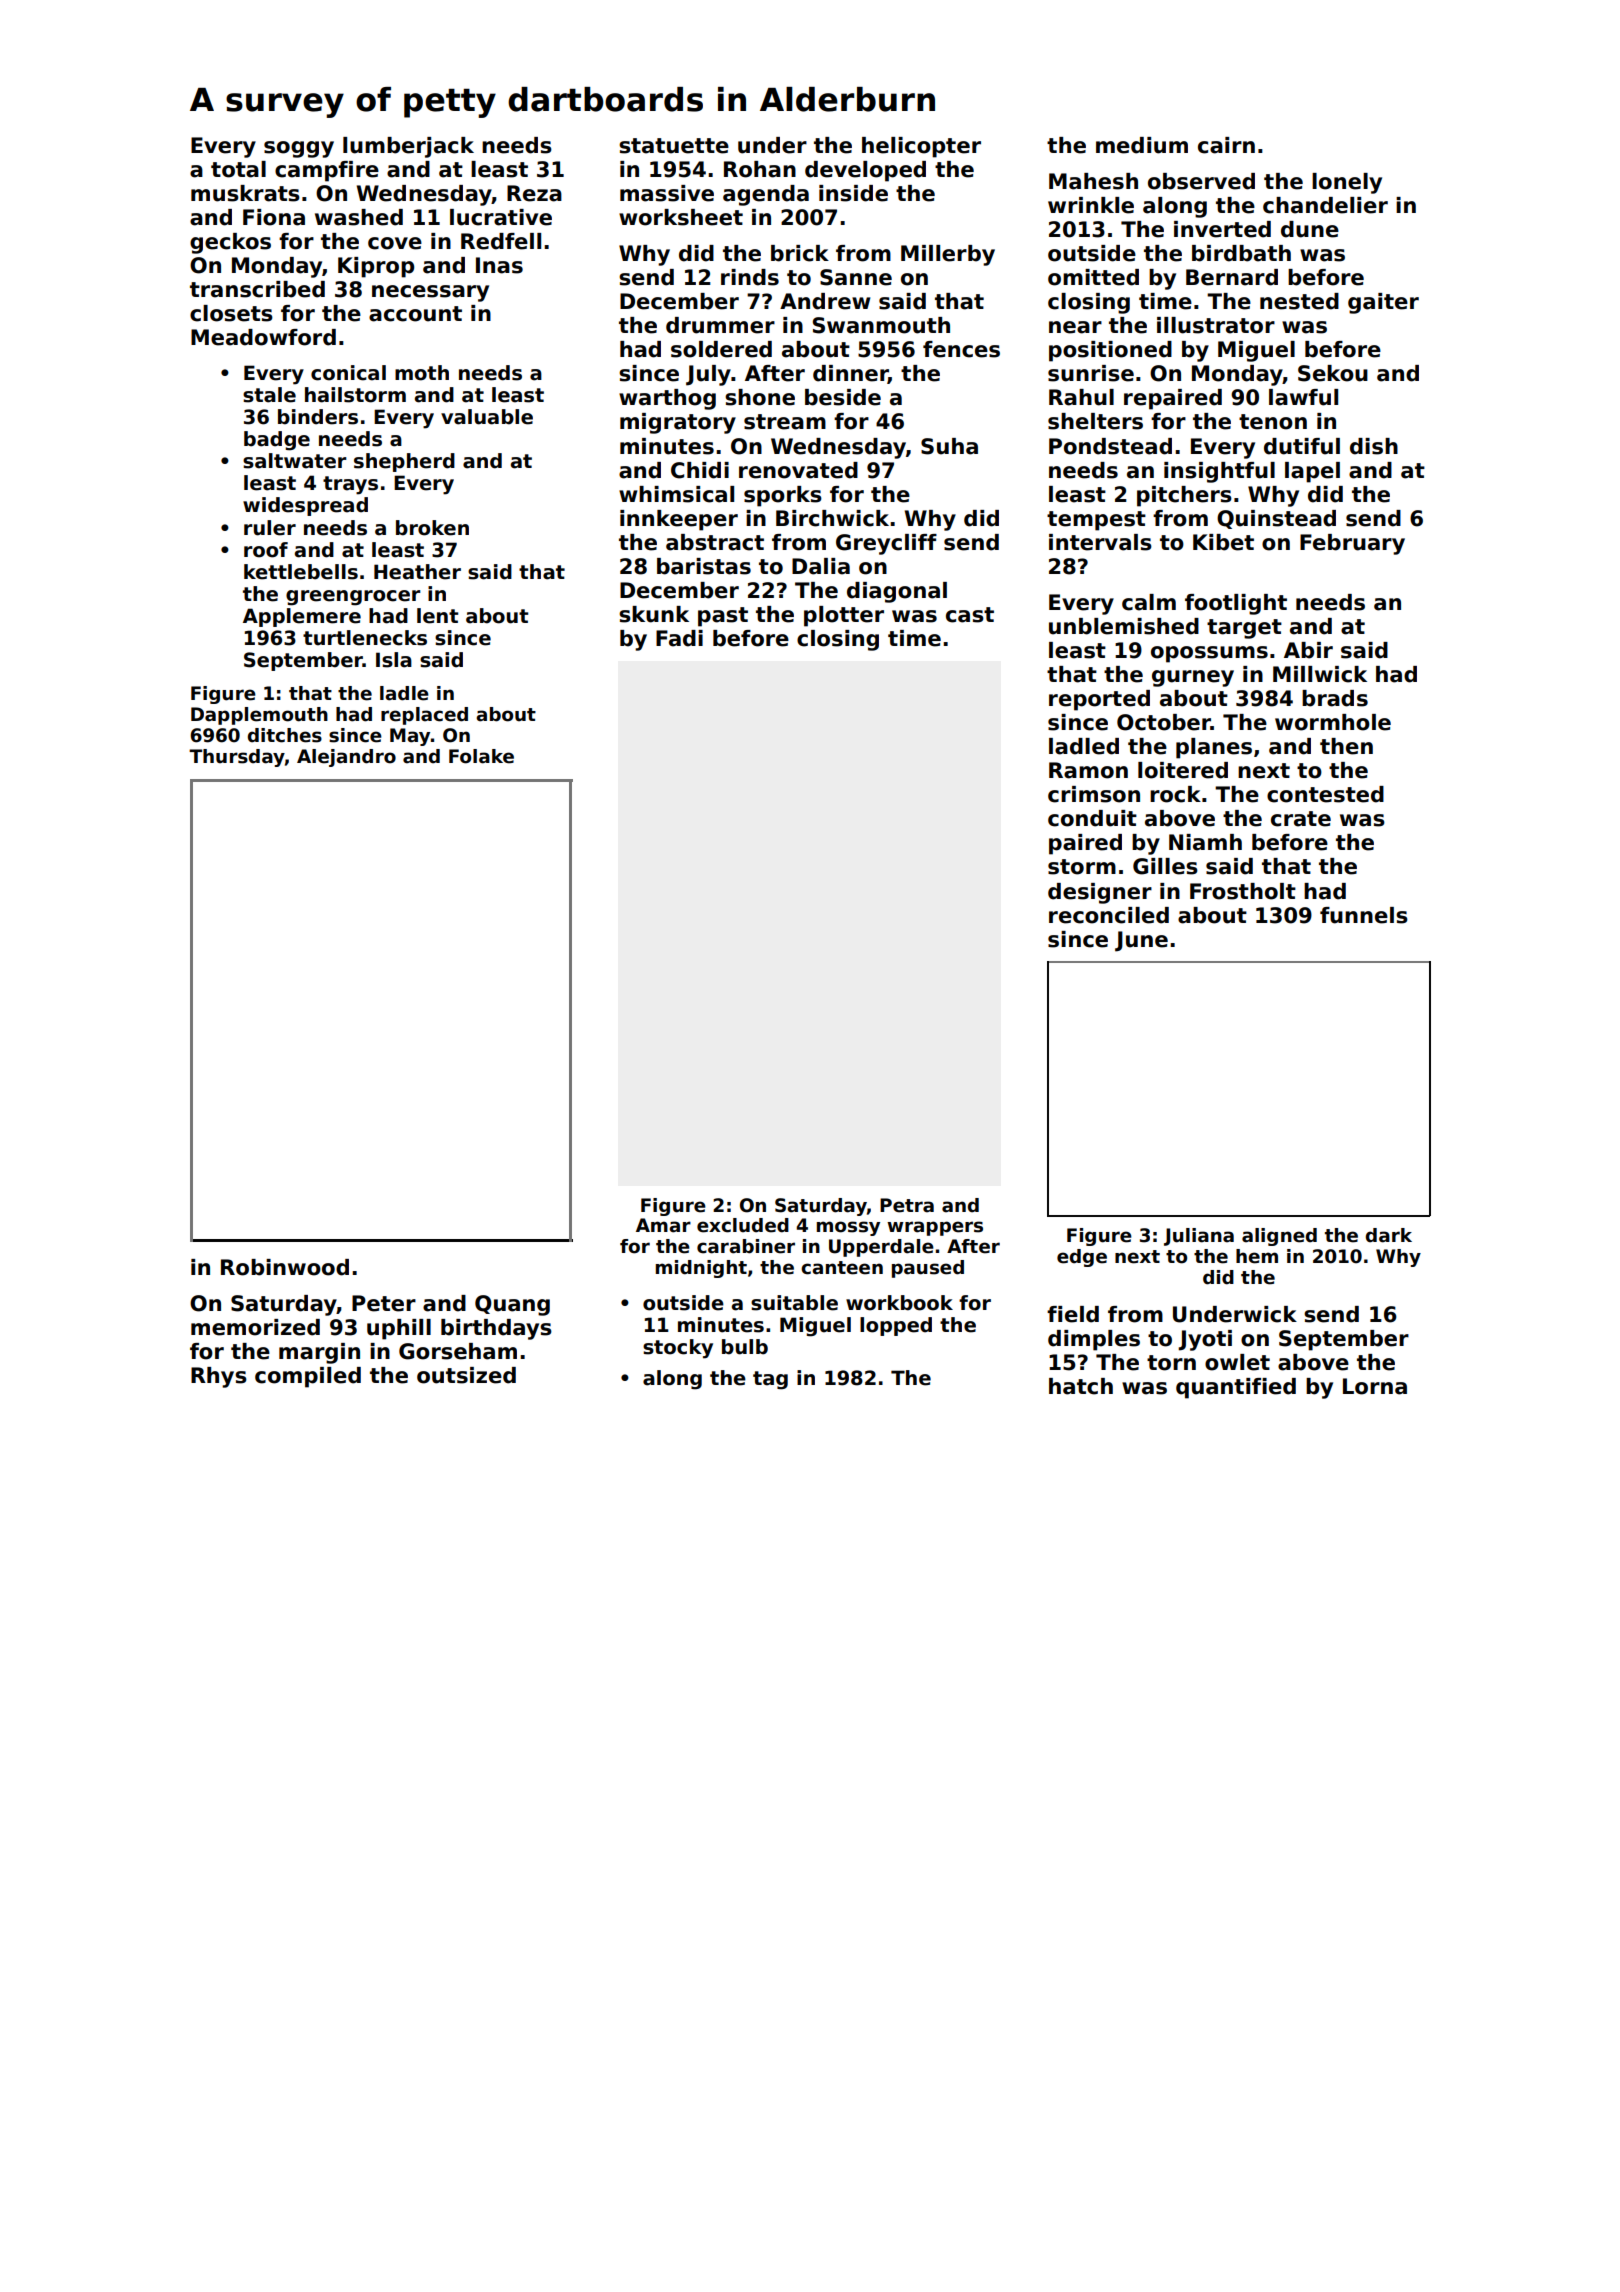 The height and width of the screenshot is (2292, 1620). Describe the element at coordinates (346, 758) in the screenshot. I see `Alejandro` at that location.
